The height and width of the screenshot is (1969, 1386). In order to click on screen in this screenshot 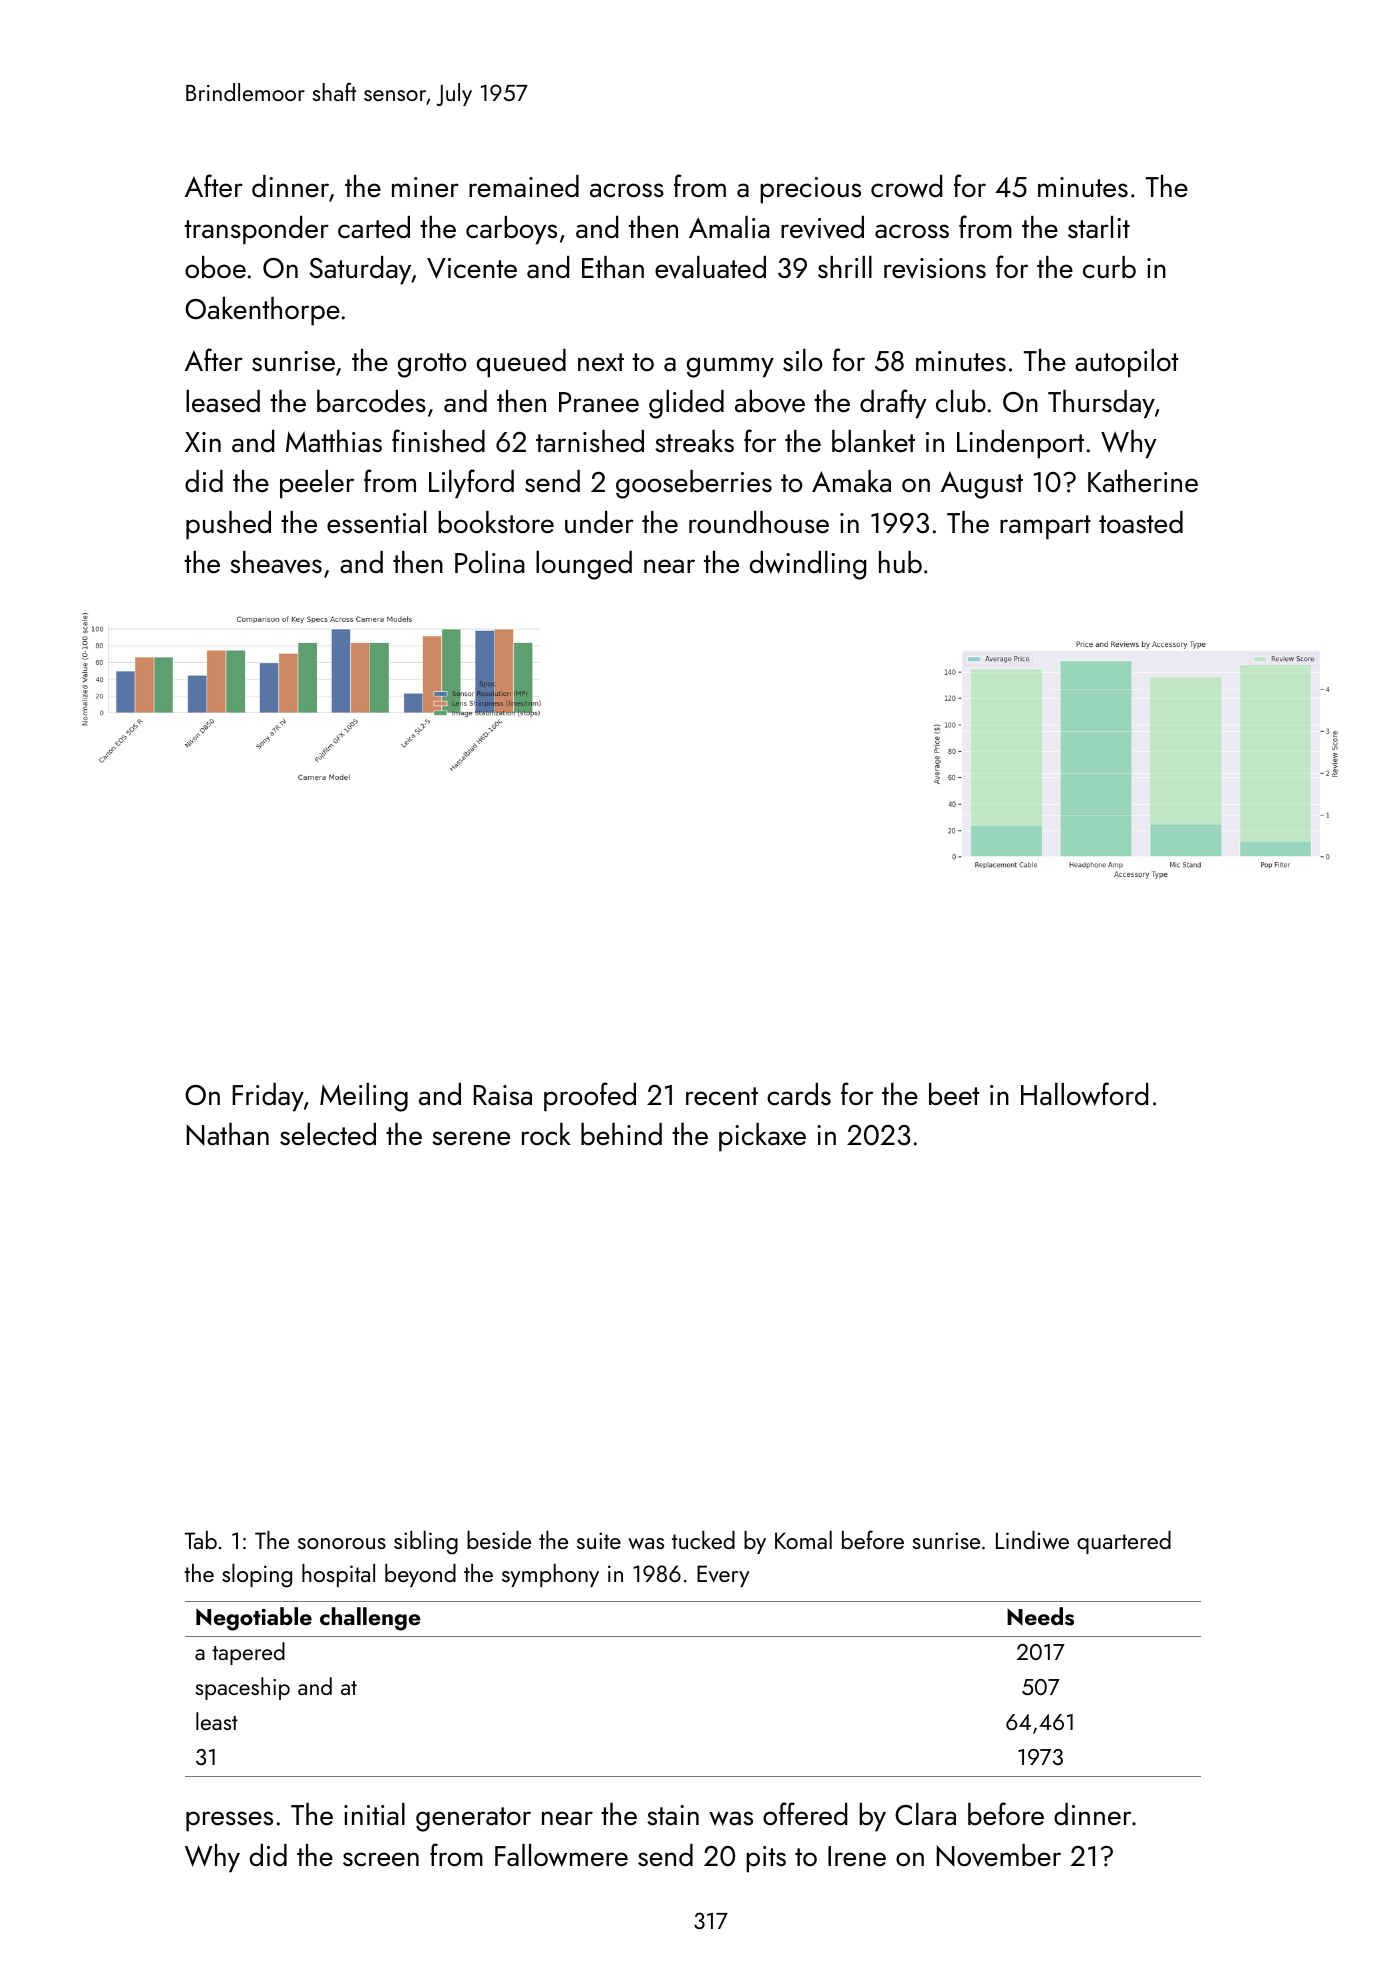, I will do `click(381, 1859)`.
